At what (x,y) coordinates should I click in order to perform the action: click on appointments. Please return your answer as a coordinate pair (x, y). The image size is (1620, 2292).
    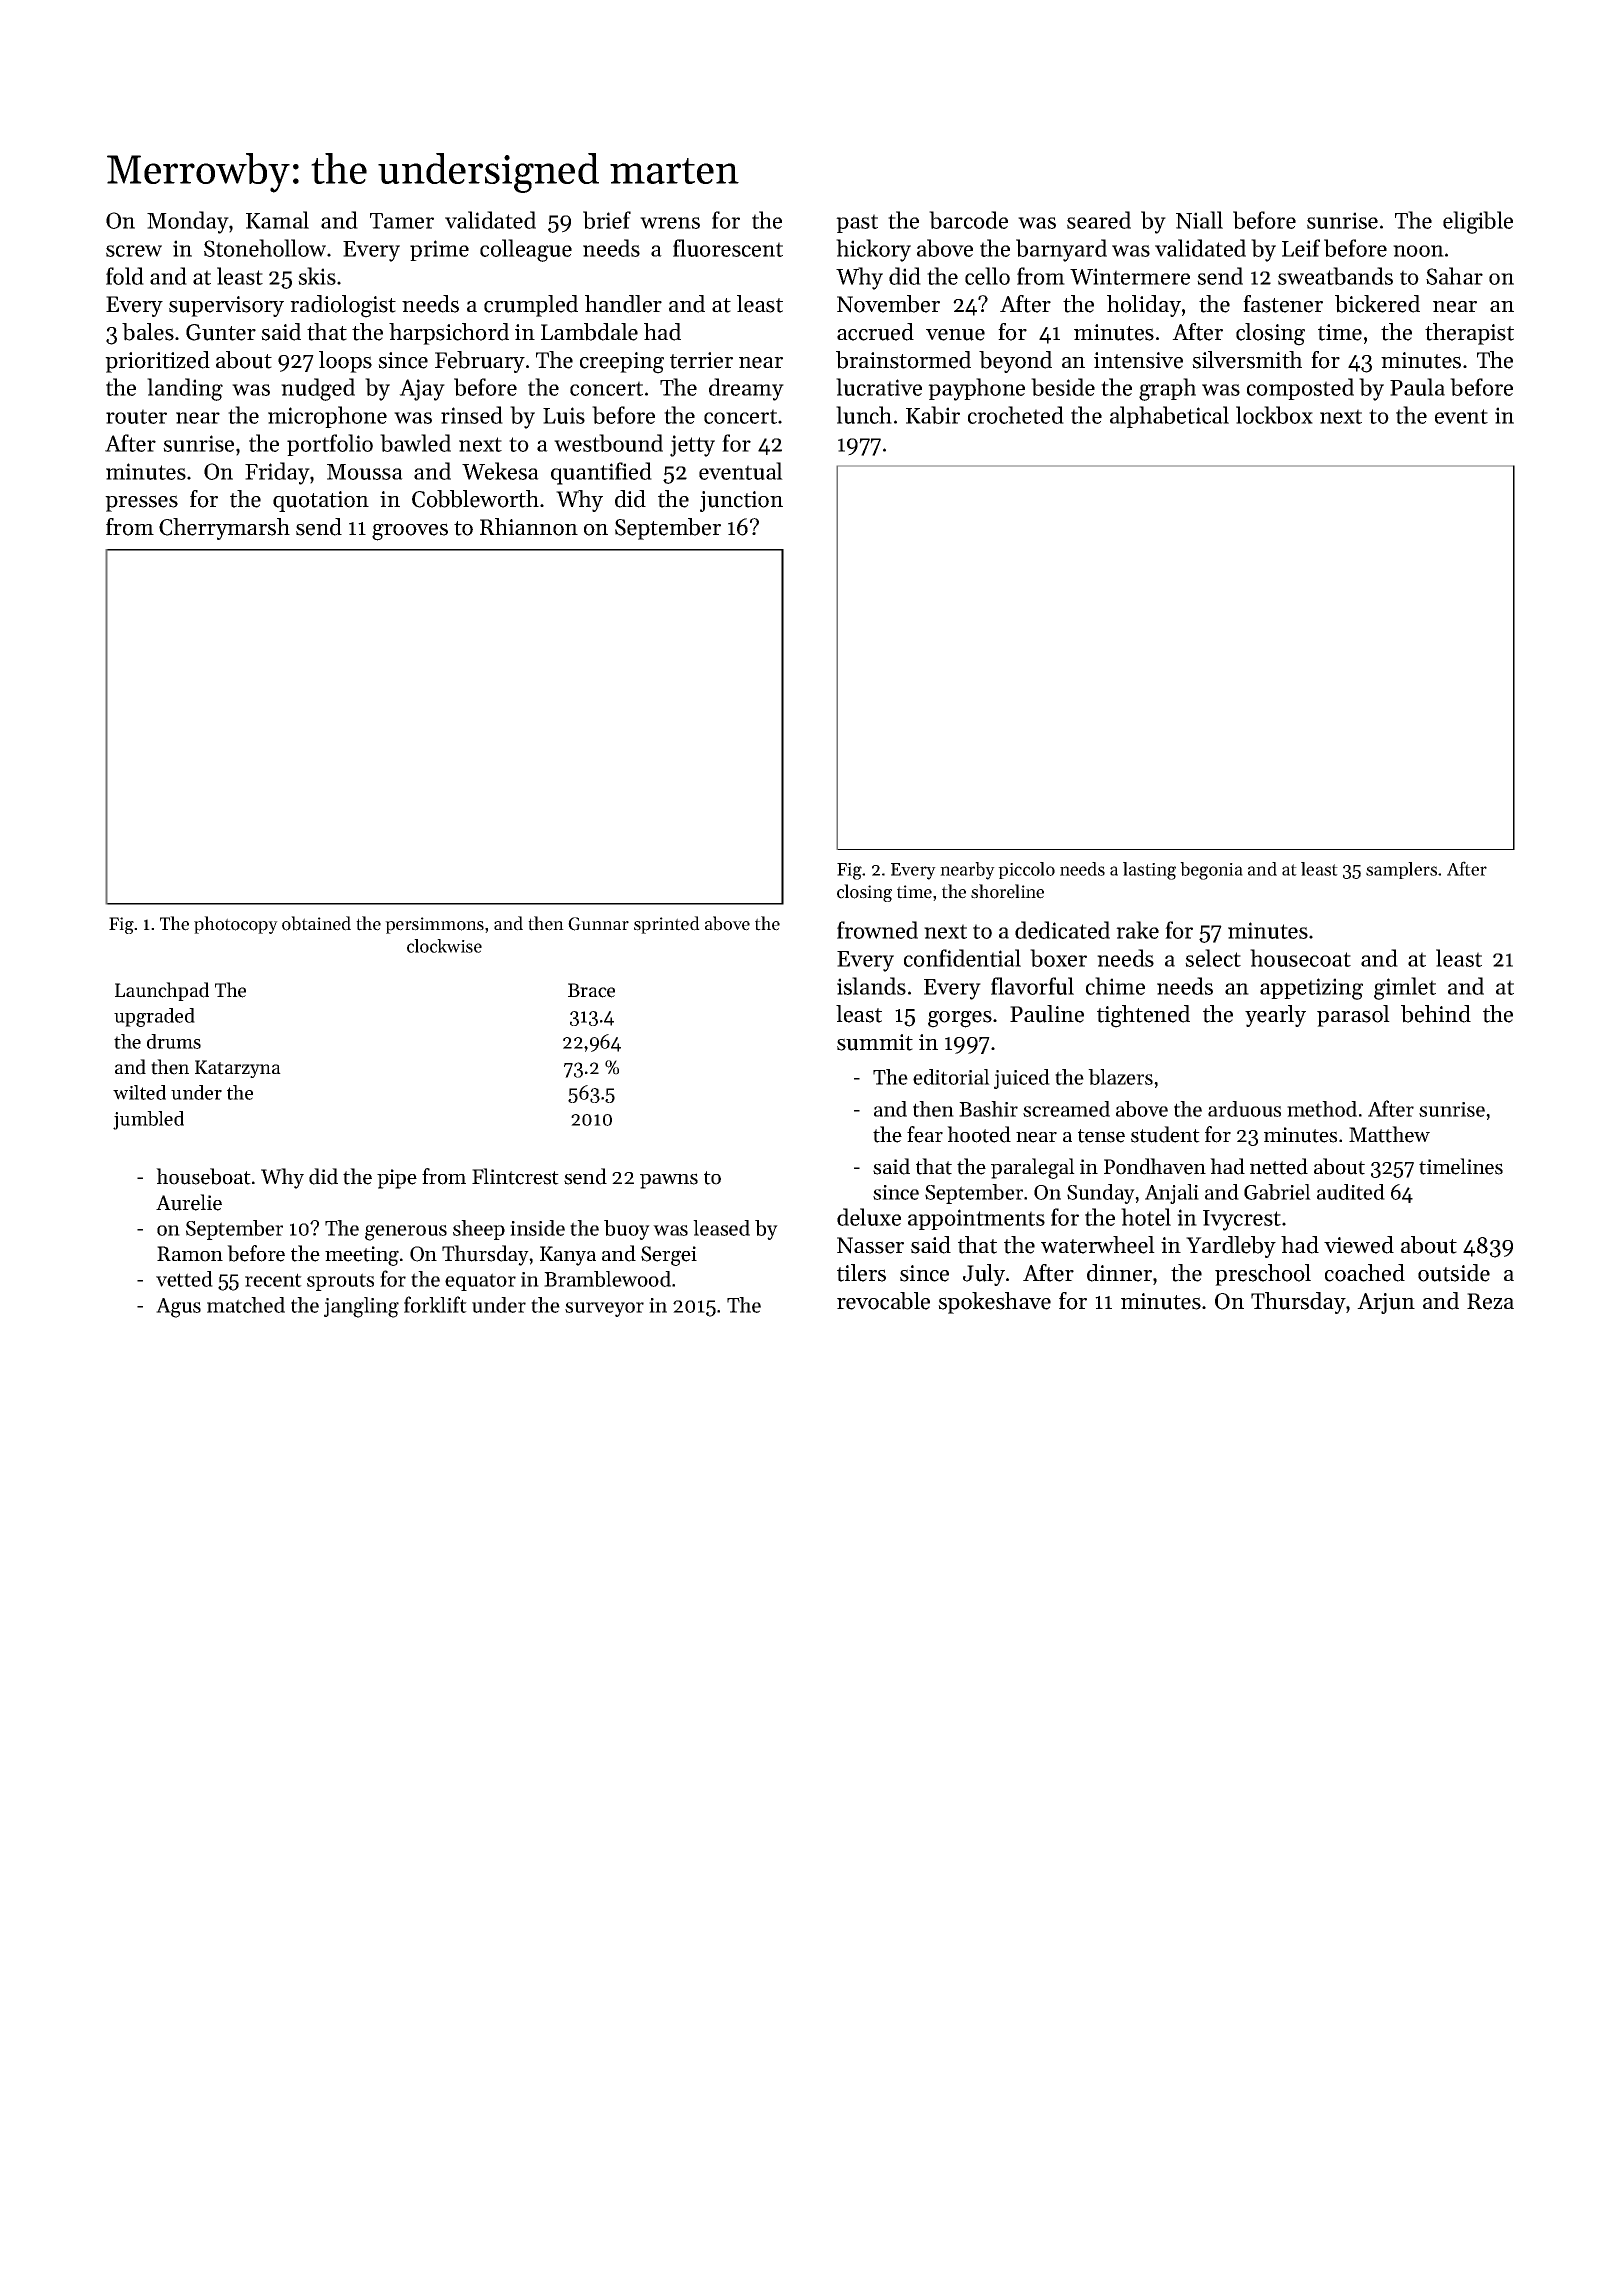
    Looking at the image, I should click on (976, 1219).
